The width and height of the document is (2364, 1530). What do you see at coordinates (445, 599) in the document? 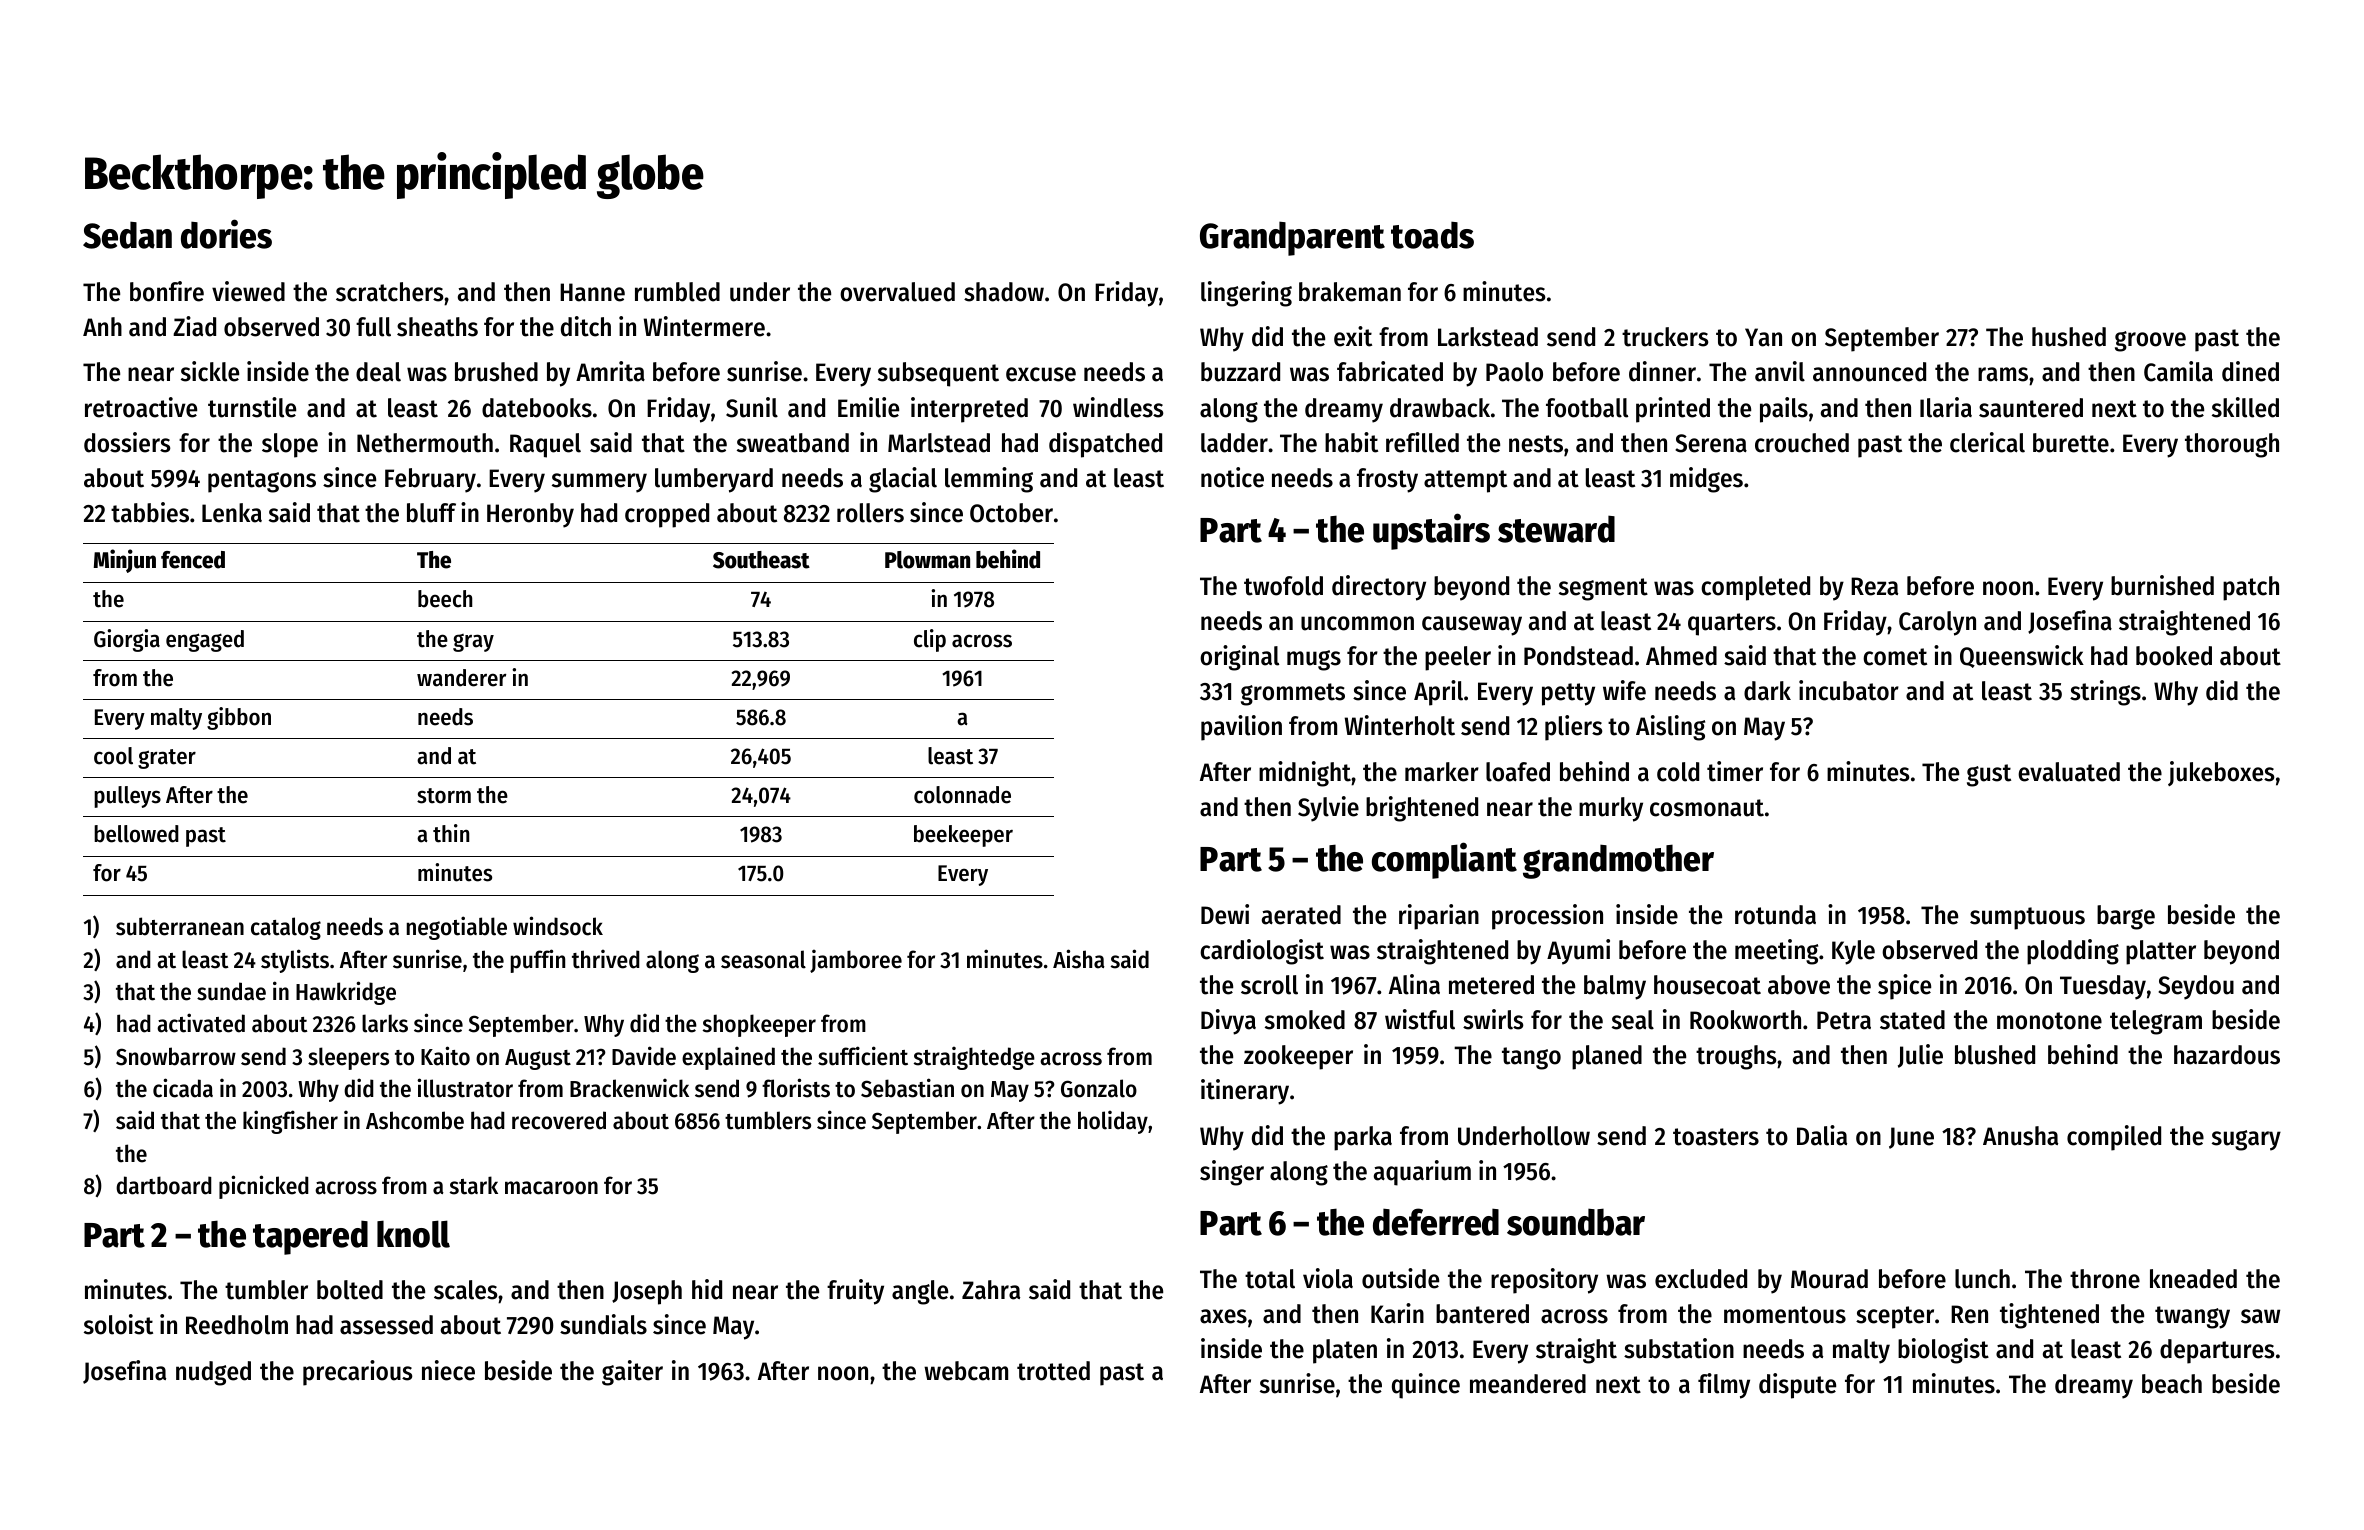
I see `beech` at bounding box center [445, 599].
